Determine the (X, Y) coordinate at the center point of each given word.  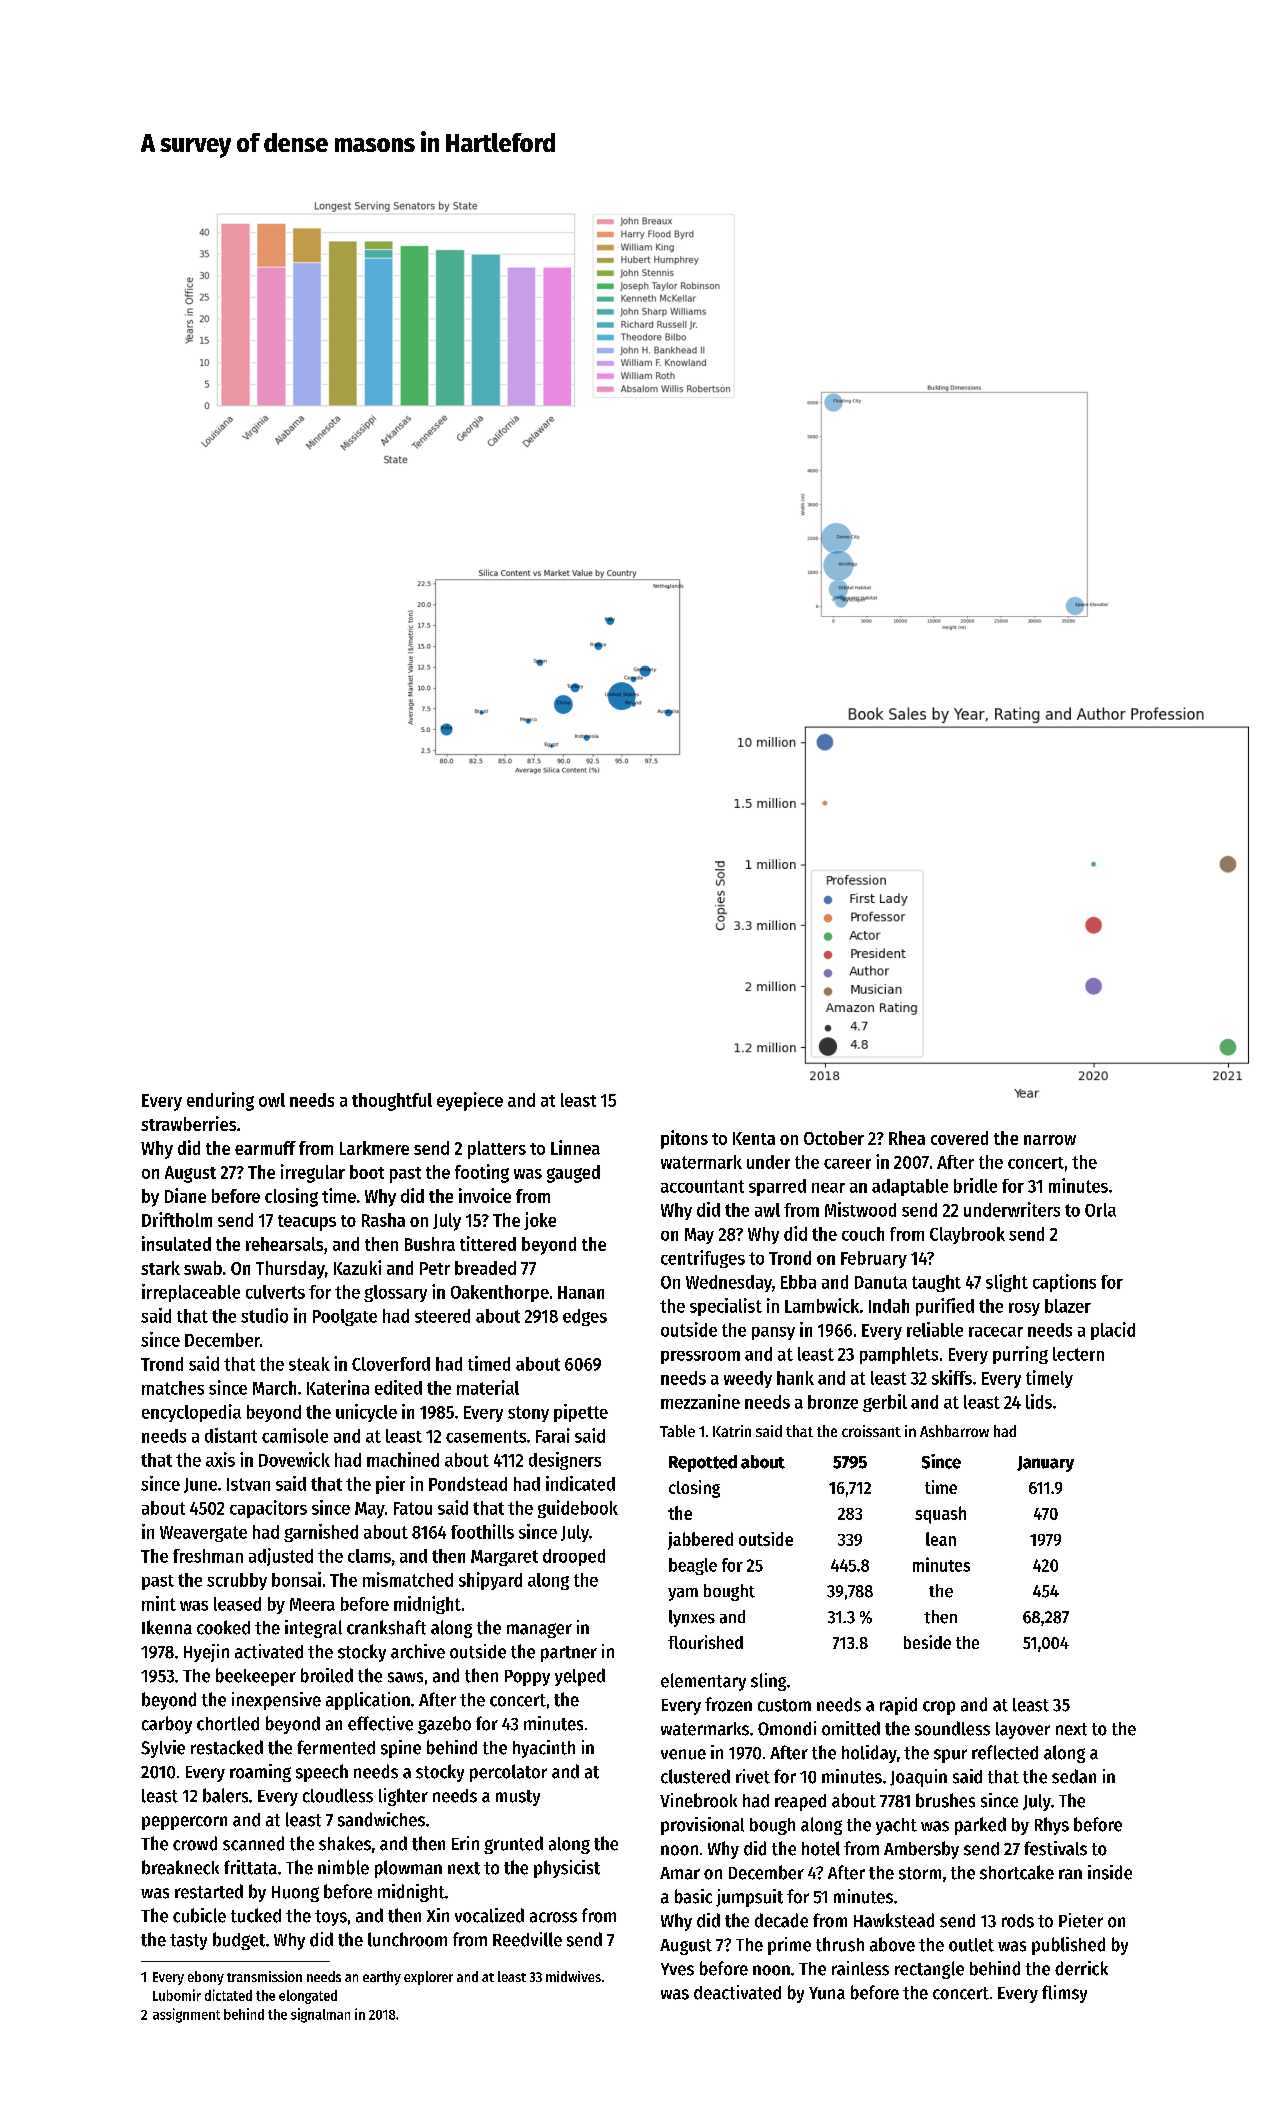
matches (173, 1388)
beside (927, 1642)
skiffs (952, 1377)
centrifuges (703, 1259)
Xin (438, 1915)
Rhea (907, 1138)
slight (1007, 1283)
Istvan (248, 1484)
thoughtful (392, 1102)
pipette (581, 1413)
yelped (580, 1677)
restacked (227, 1747)
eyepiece (470, 1101)
